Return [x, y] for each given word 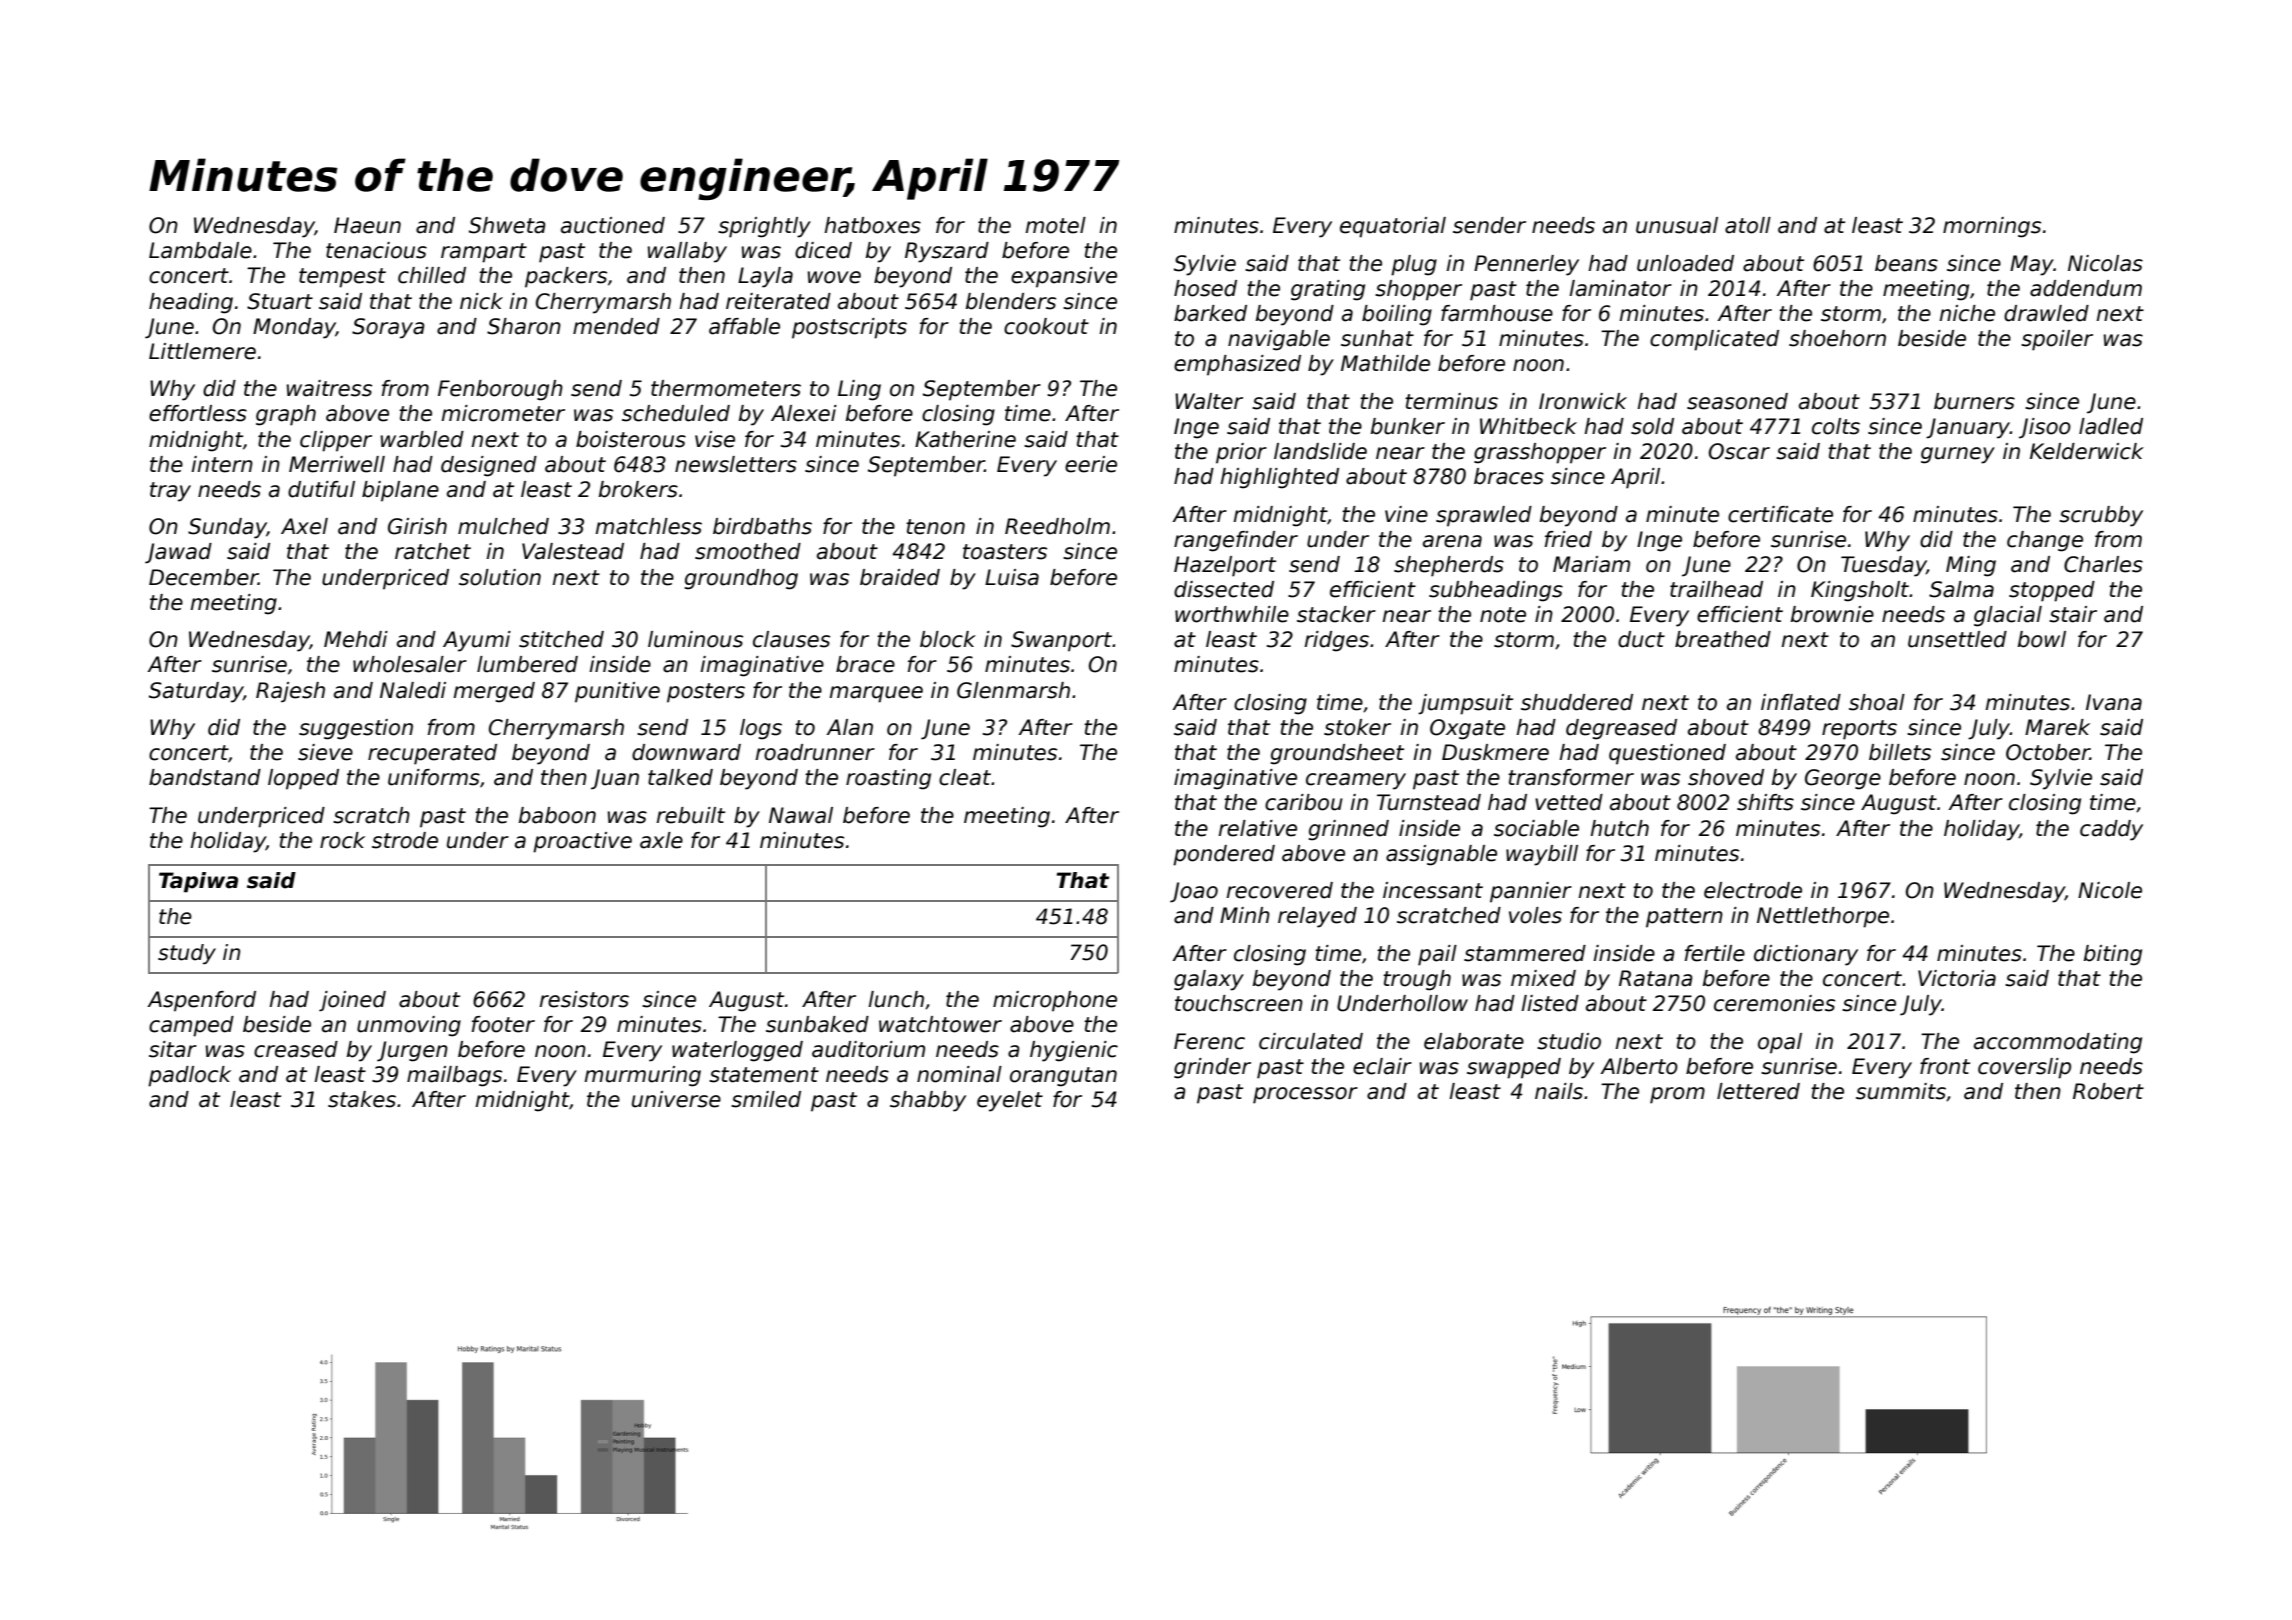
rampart [484, 253]
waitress [329, 388]
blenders [1011, 301]
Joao [1194, 892]
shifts [1765, 802]
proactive [582, 842]
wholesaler [410, 664]
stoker [1357, 727]
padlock [189, 1076]
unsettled [1957, 639]
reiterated [778, 301]
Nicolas [2105, 263]
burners [1974, 401]
